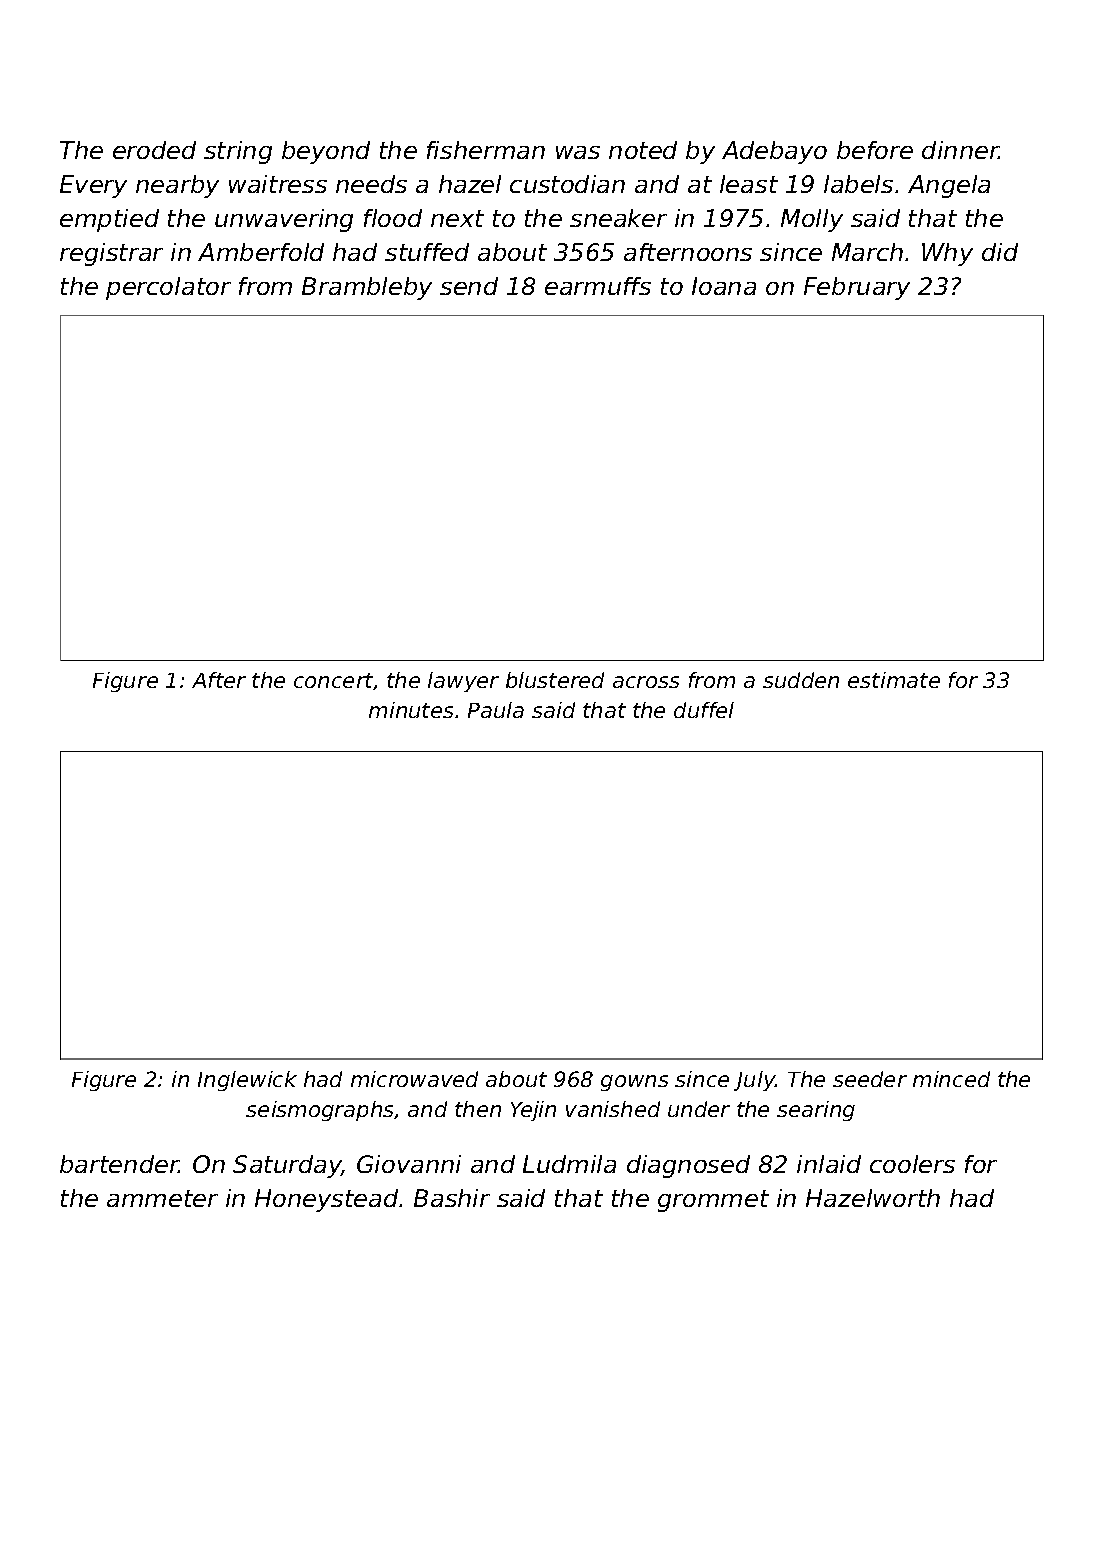 This document has height=1559, width=1103. What do you see at coordinates (109, 220) in the document?
I see `emptied` at bounding box center [109, 220].
